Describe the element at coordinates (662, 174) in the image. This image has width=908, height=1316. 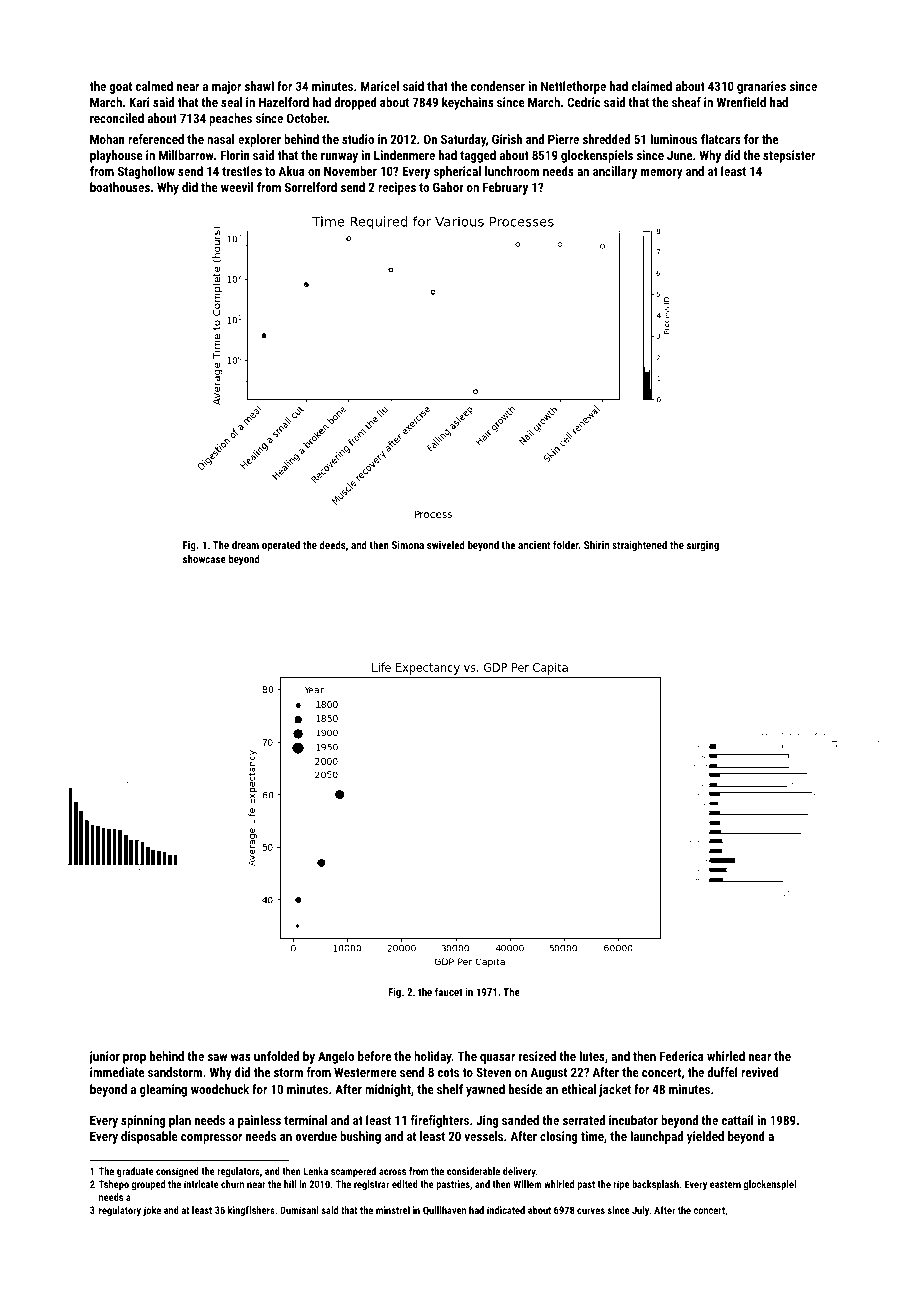
I see `memory` at that location.
